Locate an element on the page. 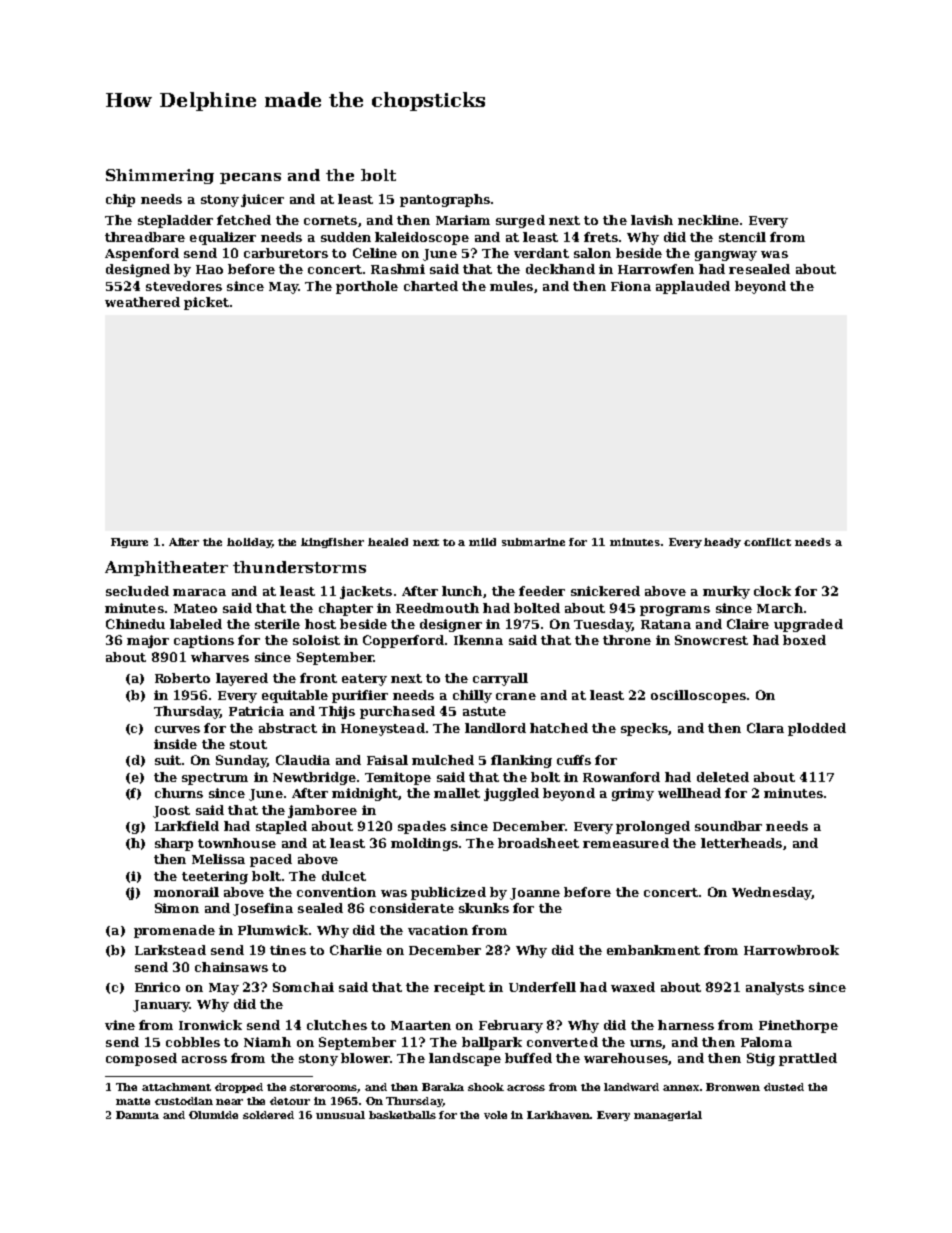 The height and width of the image is (1233, 952). wellhead is located at coordinates (689, 793).
